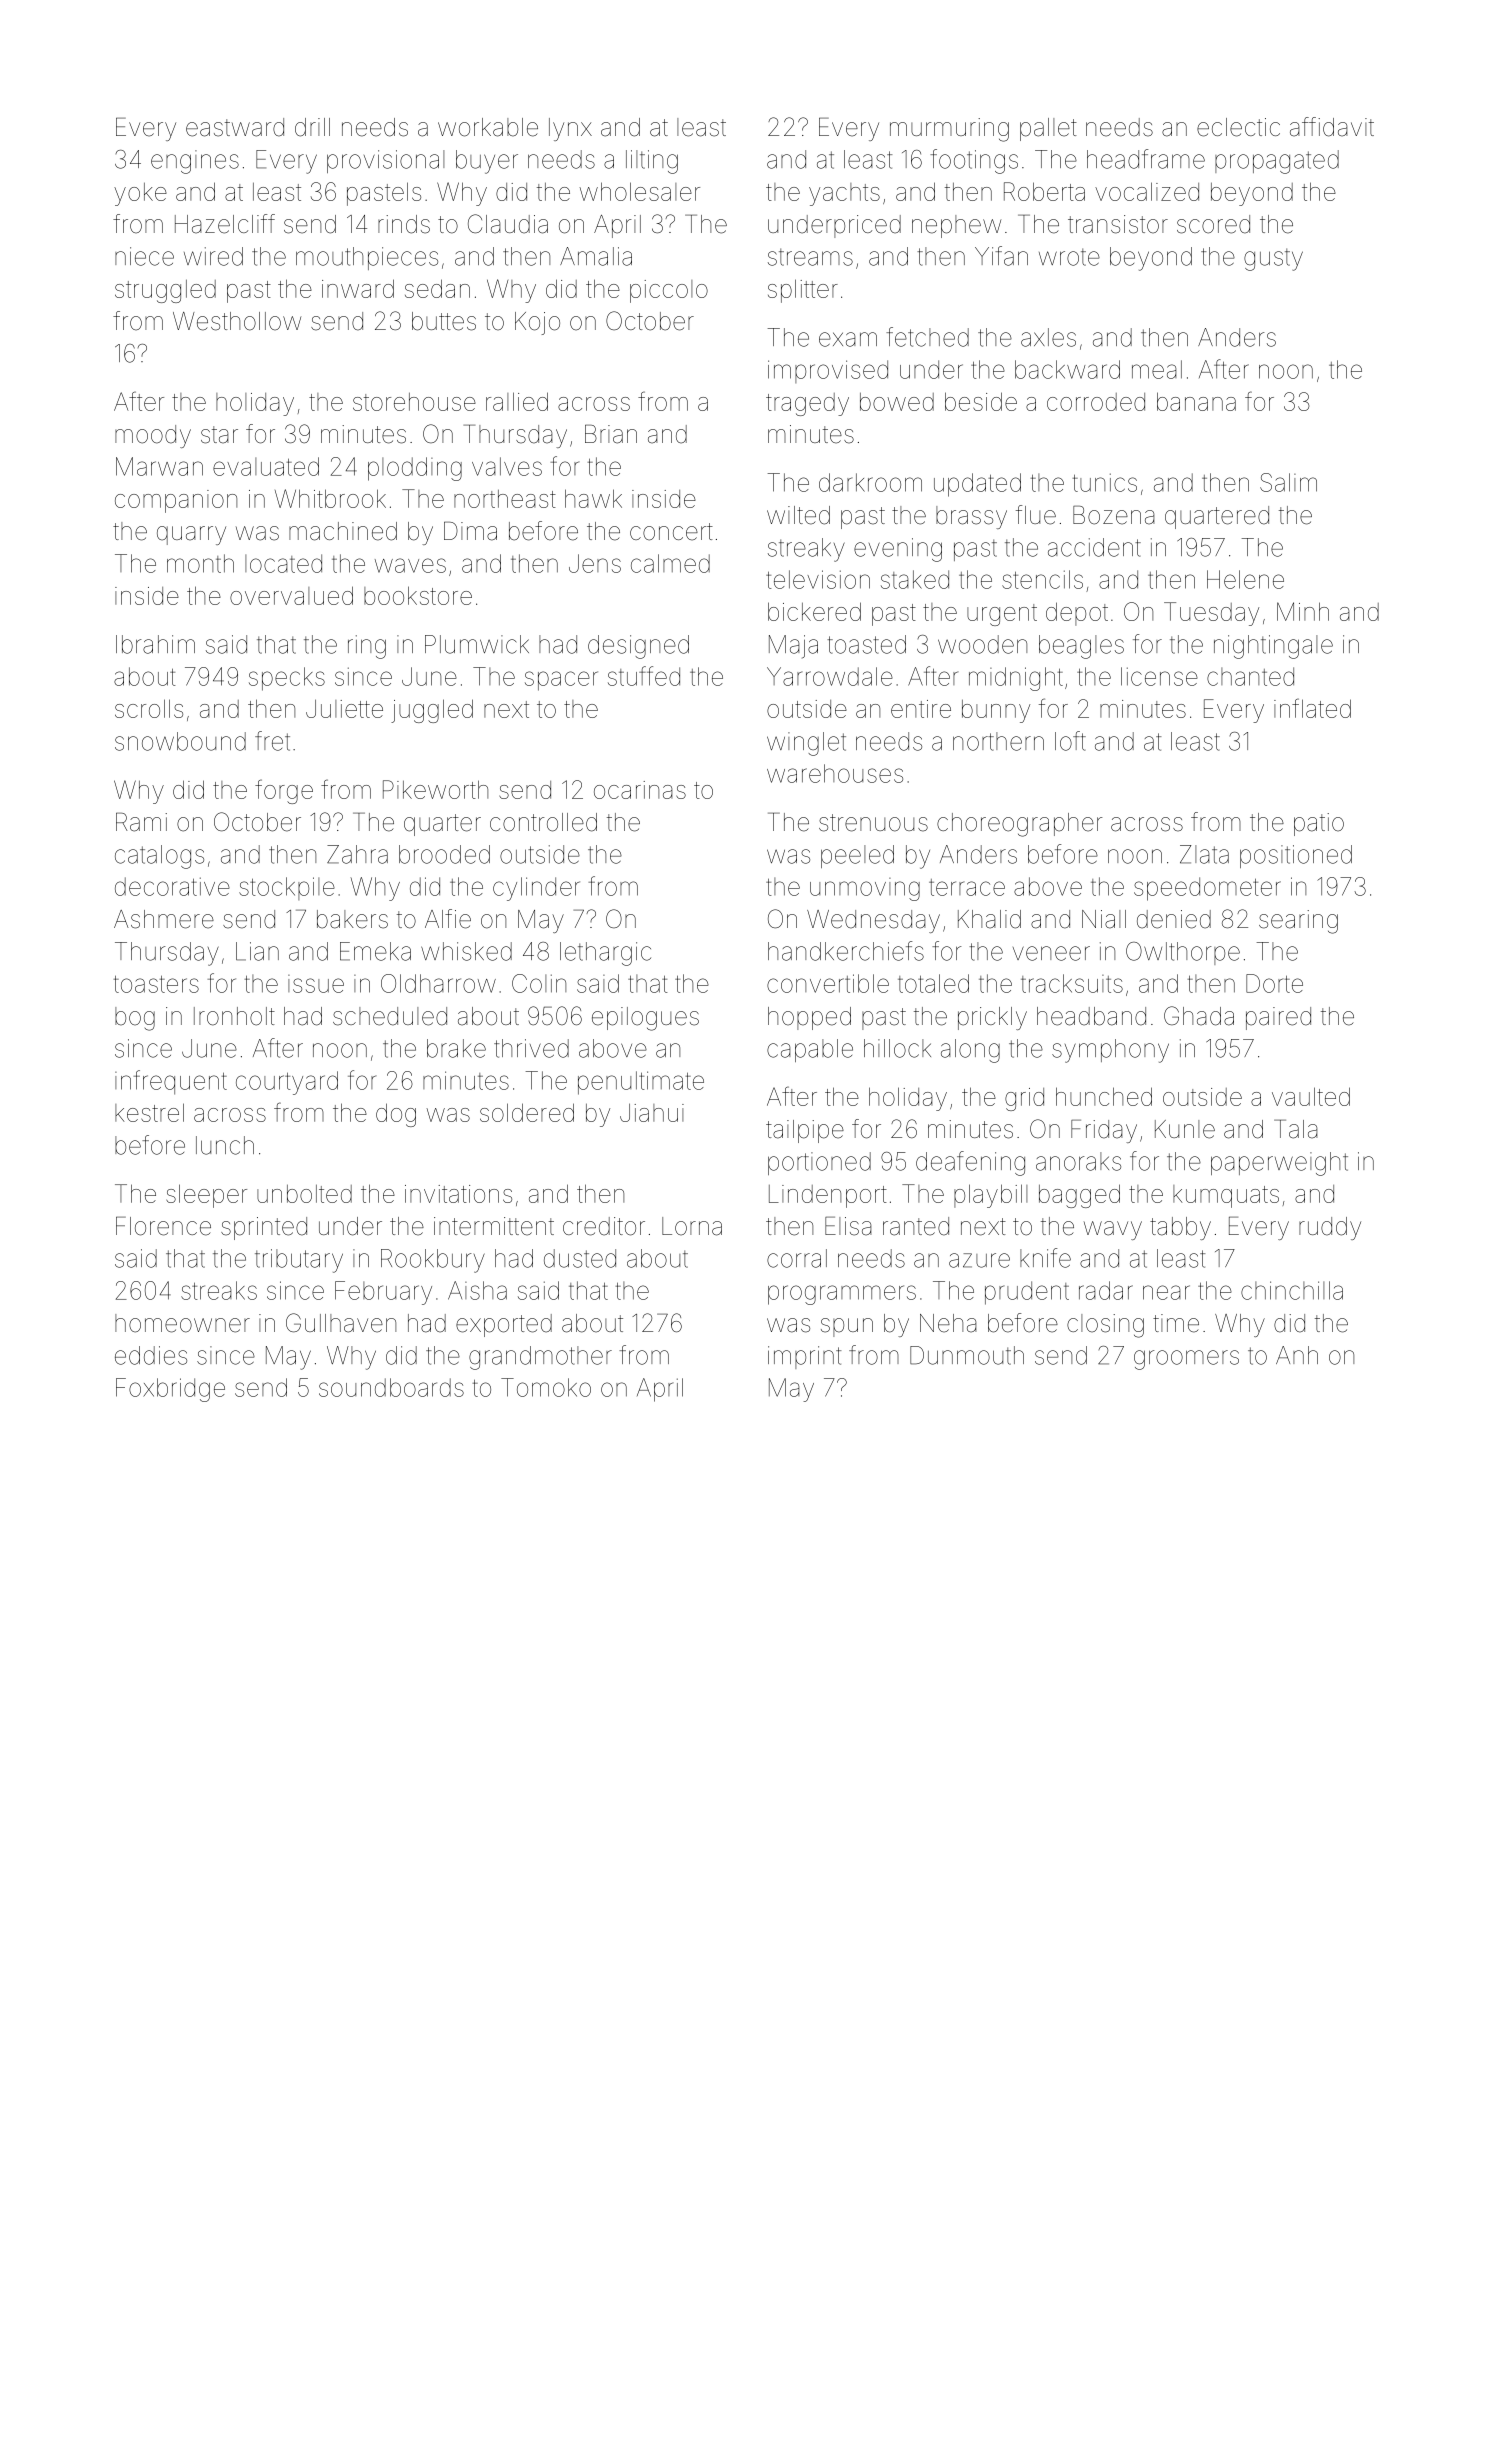 This screenshot has width=1496, height=2464. Describe the element at coordinates (870, 482) in the screenshot. I see `darkroom` at that location.
